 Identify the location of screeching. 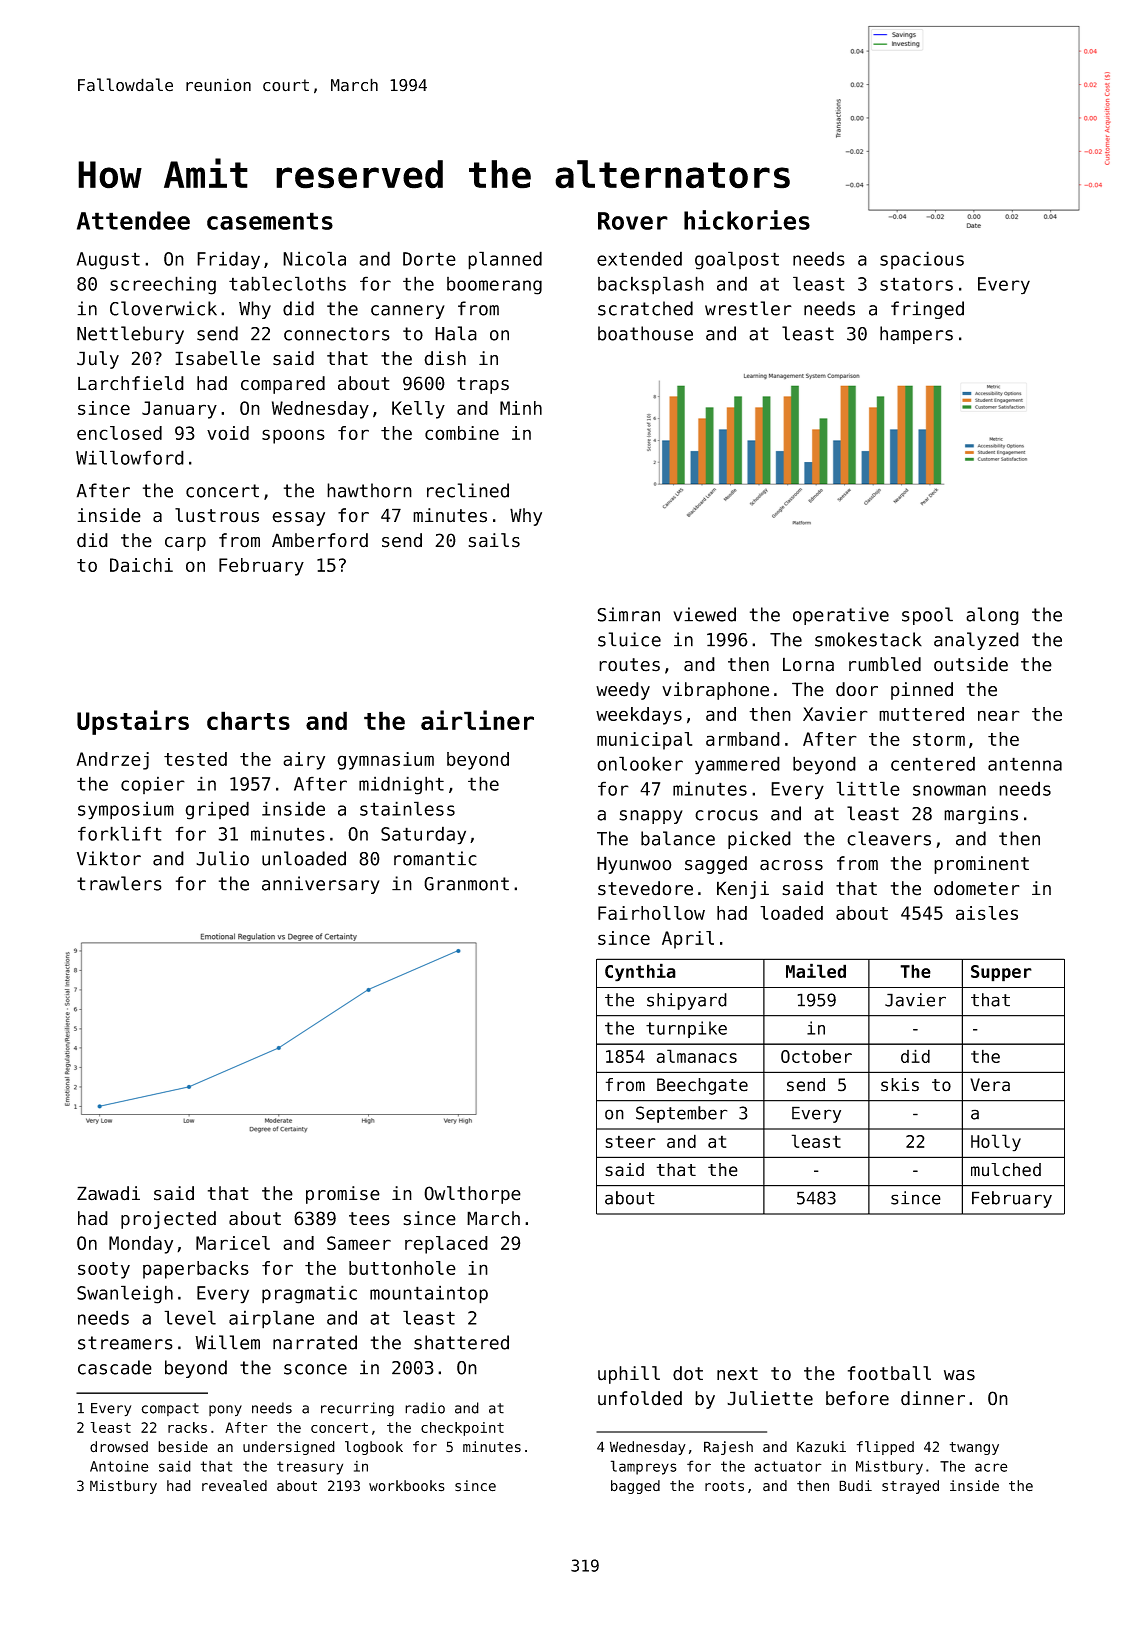
(163, 285).
